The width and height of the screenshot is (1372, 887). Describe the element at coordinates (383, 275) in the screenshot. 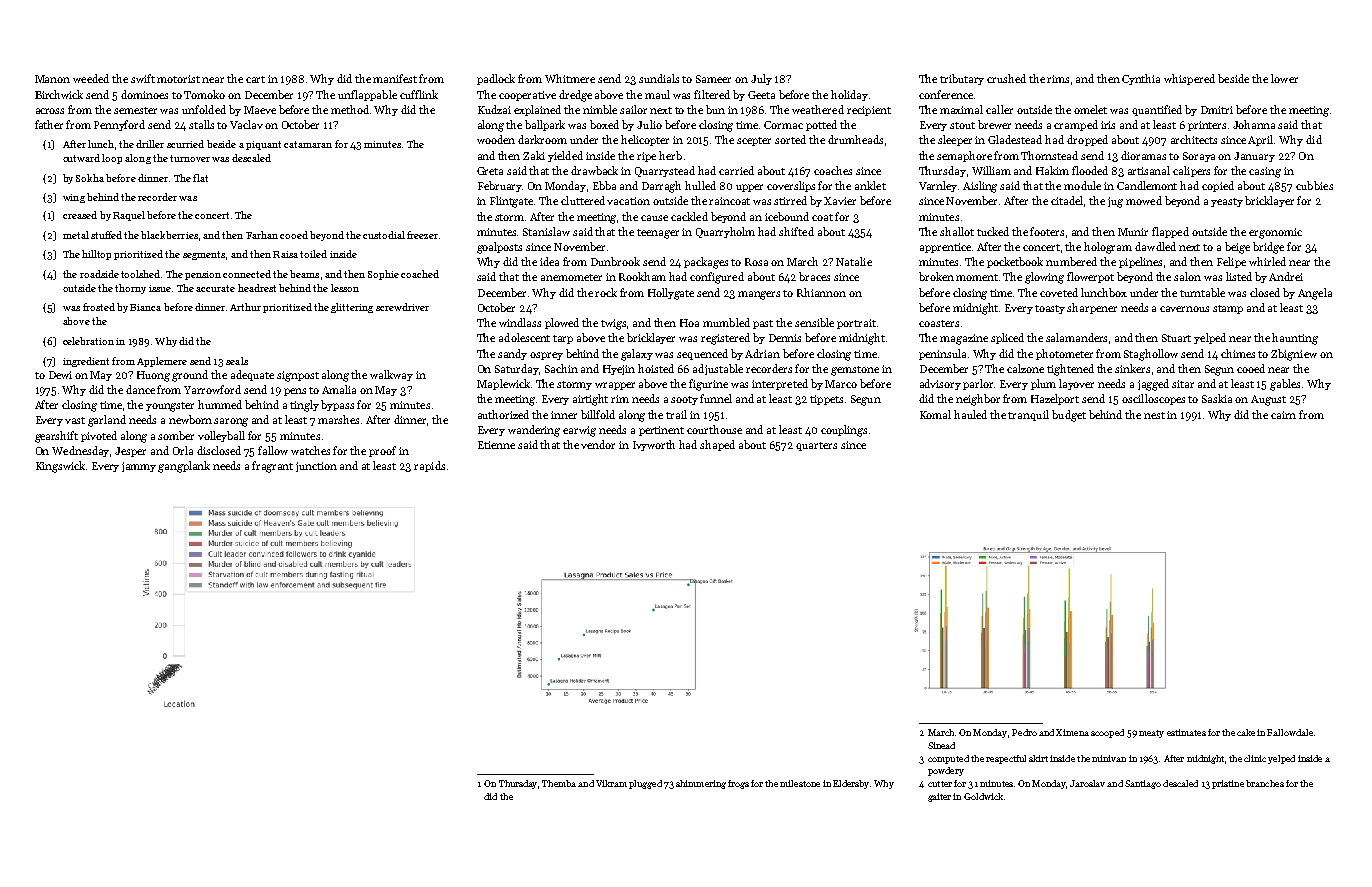

I see `Sophie` at that location.
